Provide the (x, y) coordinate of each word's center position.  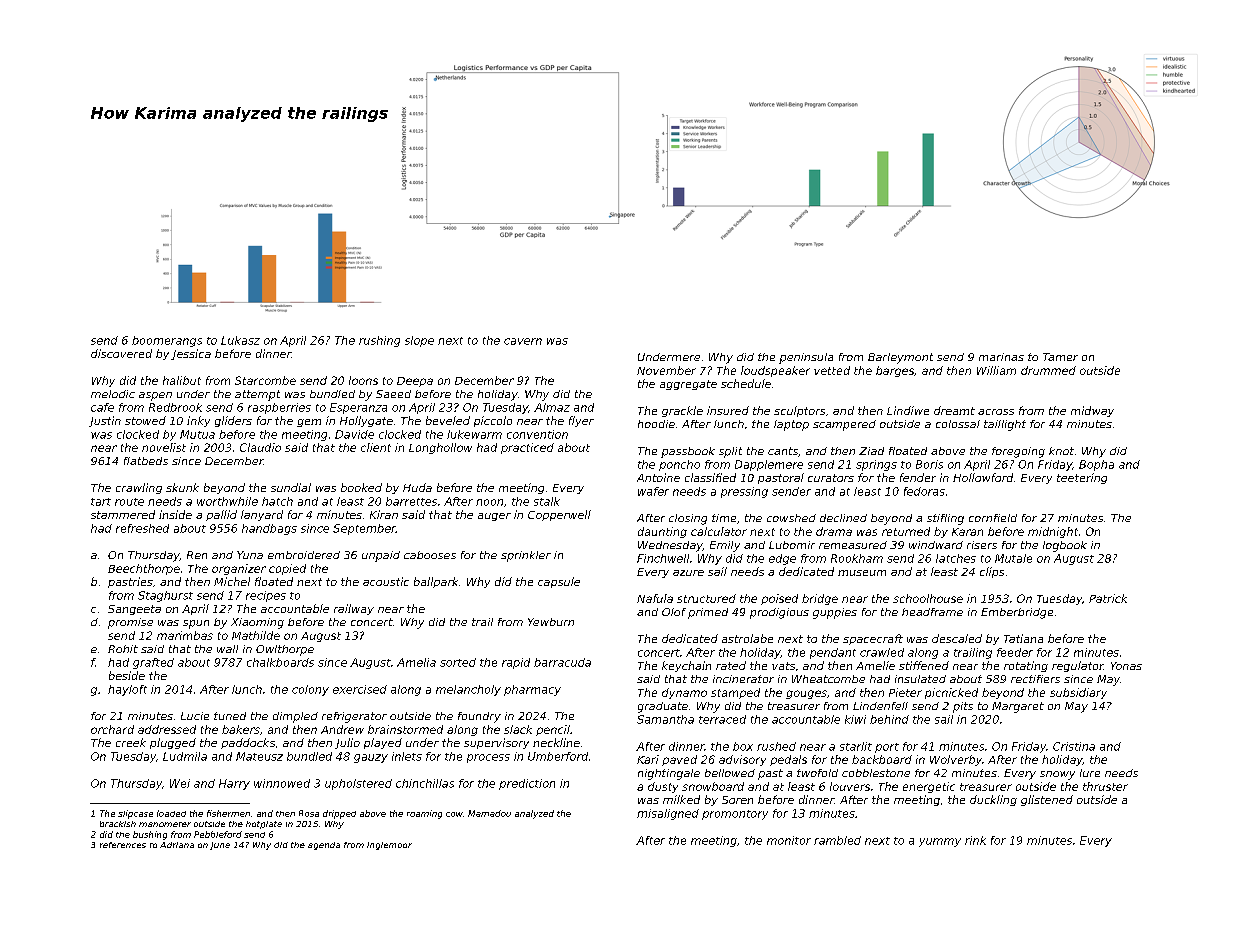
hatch (277, 501)
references (123, 845)
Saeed (393, 394)
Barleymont (900, 358)
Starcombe (265, 380)
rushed (776, 746)
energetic (929, 787)
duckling (993, 800)
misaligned (668, 814)
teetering (1082, 478)
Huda (417, 487)
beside (127, 675)
